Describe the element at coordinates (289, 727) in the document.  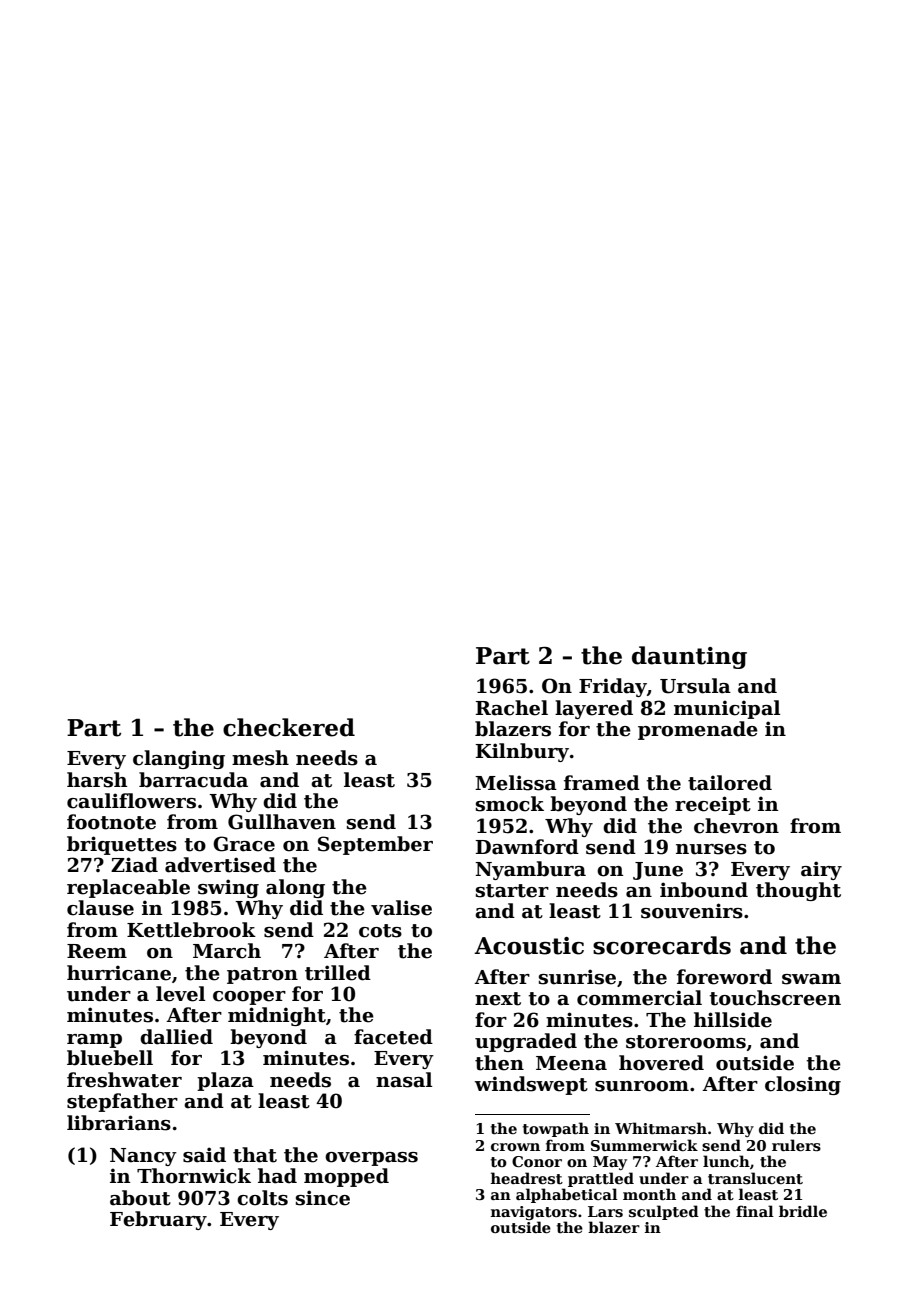
I see `checkered` at that location.
